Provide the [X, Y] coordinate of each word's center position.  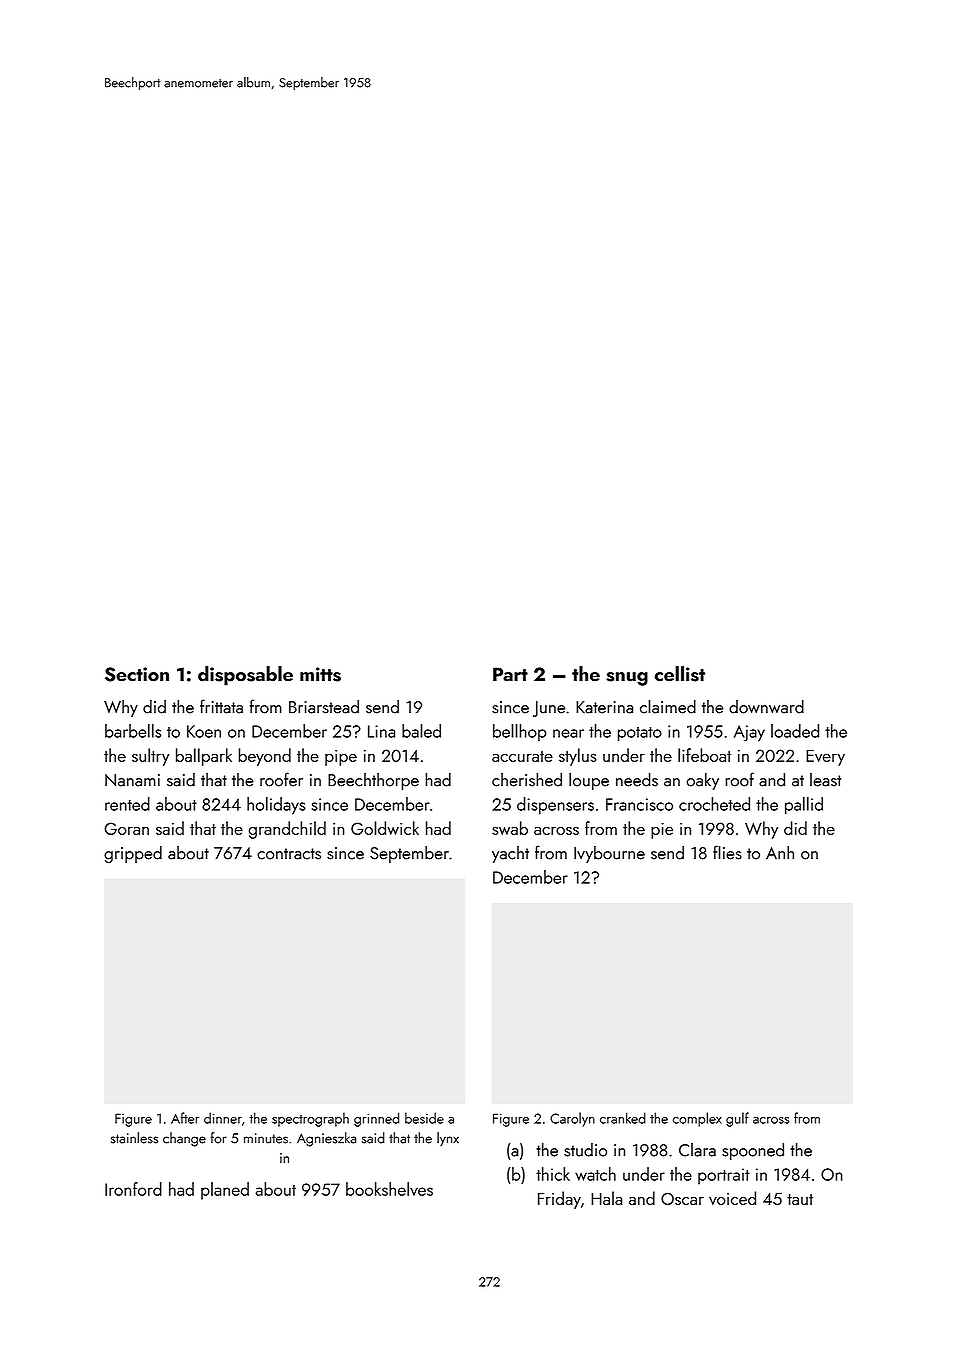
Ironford [133, 1189]
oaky [702, 781]
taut [800, 1199]
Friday [559, 1200]
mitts [320, 674]
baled [421, 731]
